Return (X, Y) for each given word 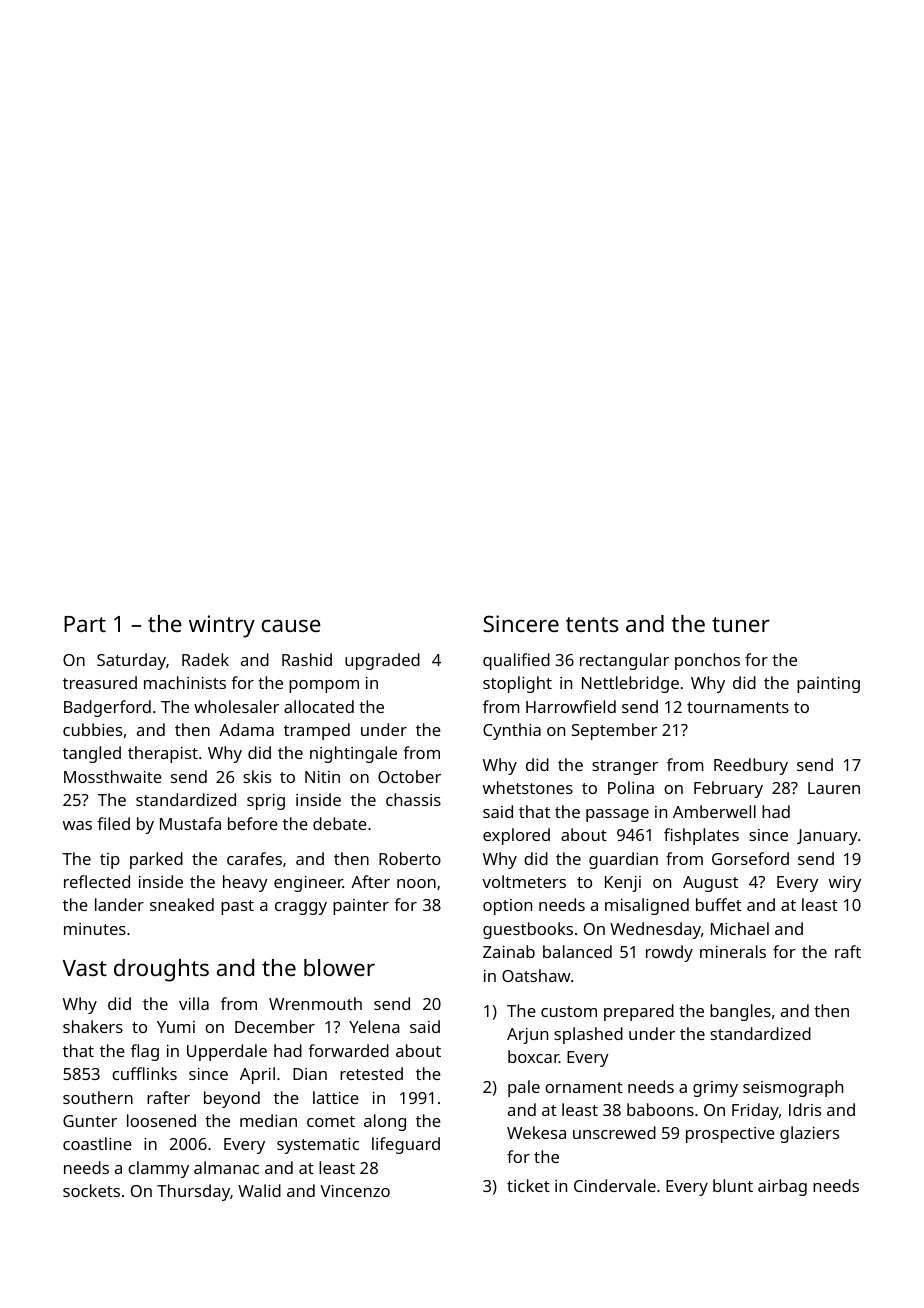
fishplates (701, 836)
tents (592, 624)
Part (85, 624)
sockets (91, 1190)
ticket (528, 1185)
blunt (733, 1185)
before (253, 823)
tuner (741, 624)
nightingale (353, 754)
